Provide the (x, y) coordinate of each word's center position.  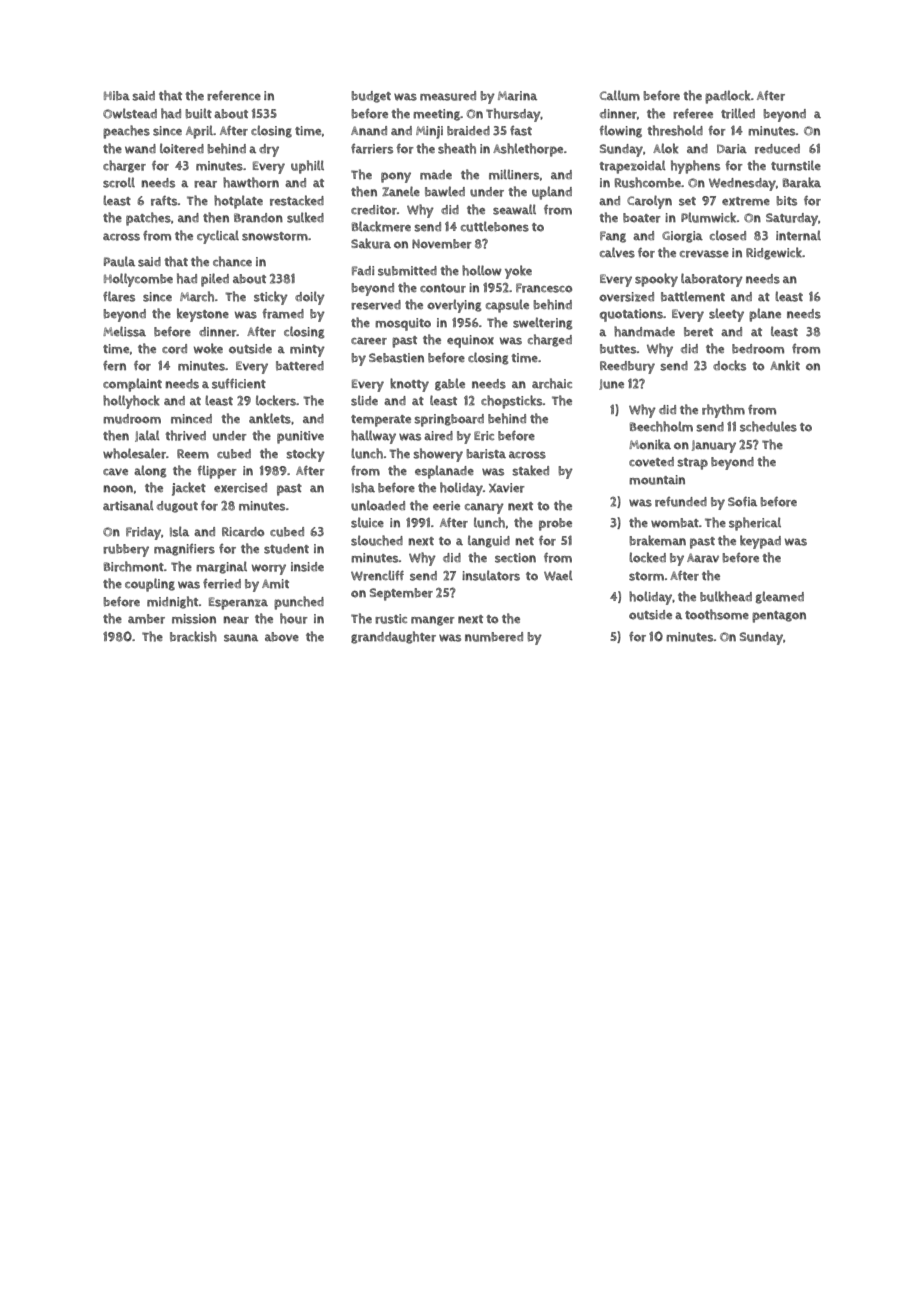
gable (450, 384)
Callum (620, 95)
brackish (193, 636)
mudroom (132, 419)
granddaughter (393, 637)
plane (765, 315)
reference (234, 95)
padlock (728, 97)
